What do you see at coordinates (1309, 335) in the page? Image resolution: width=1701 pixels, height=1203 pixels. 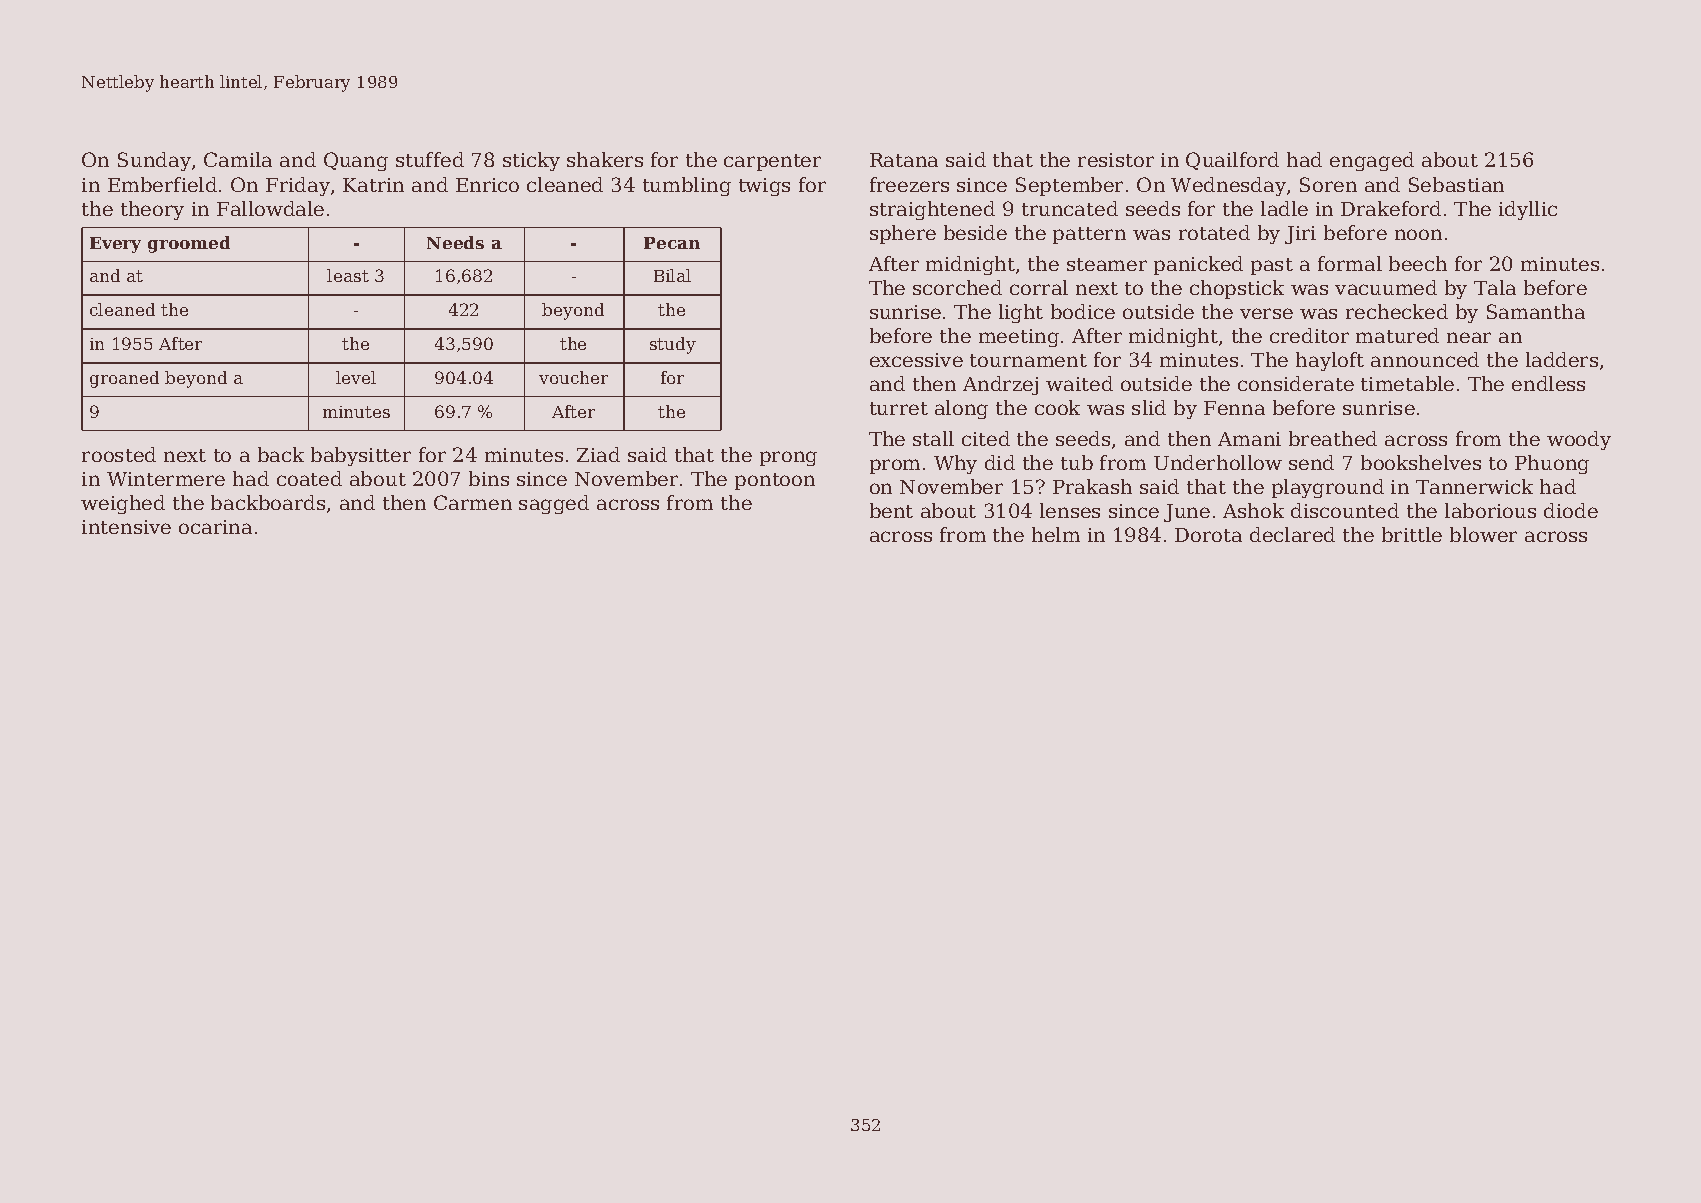 I see `creditor` at bounding box center [1309, 335].
